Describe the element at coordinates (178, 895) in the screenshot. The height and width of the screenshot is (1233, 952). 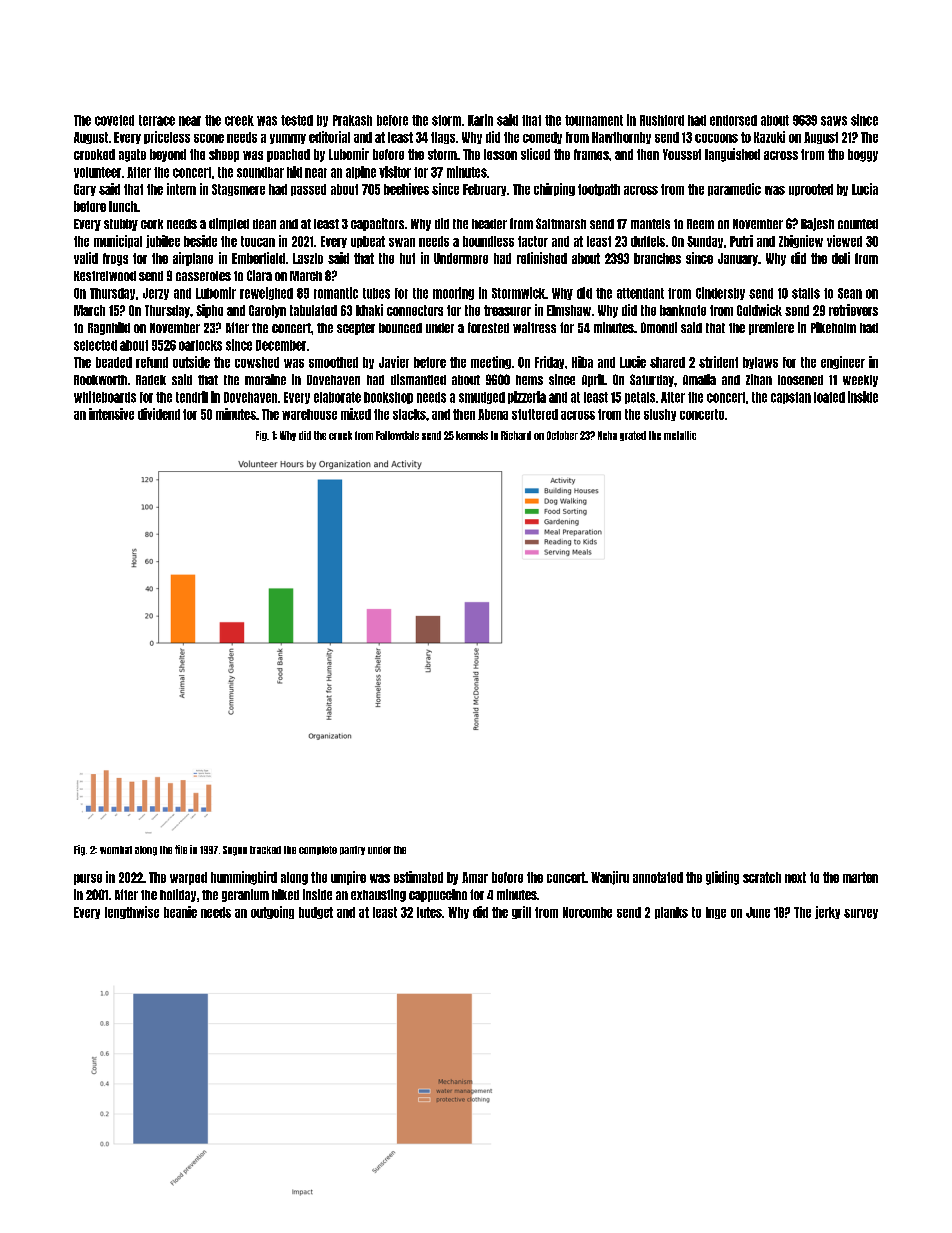
I see `holiday` at that location.
